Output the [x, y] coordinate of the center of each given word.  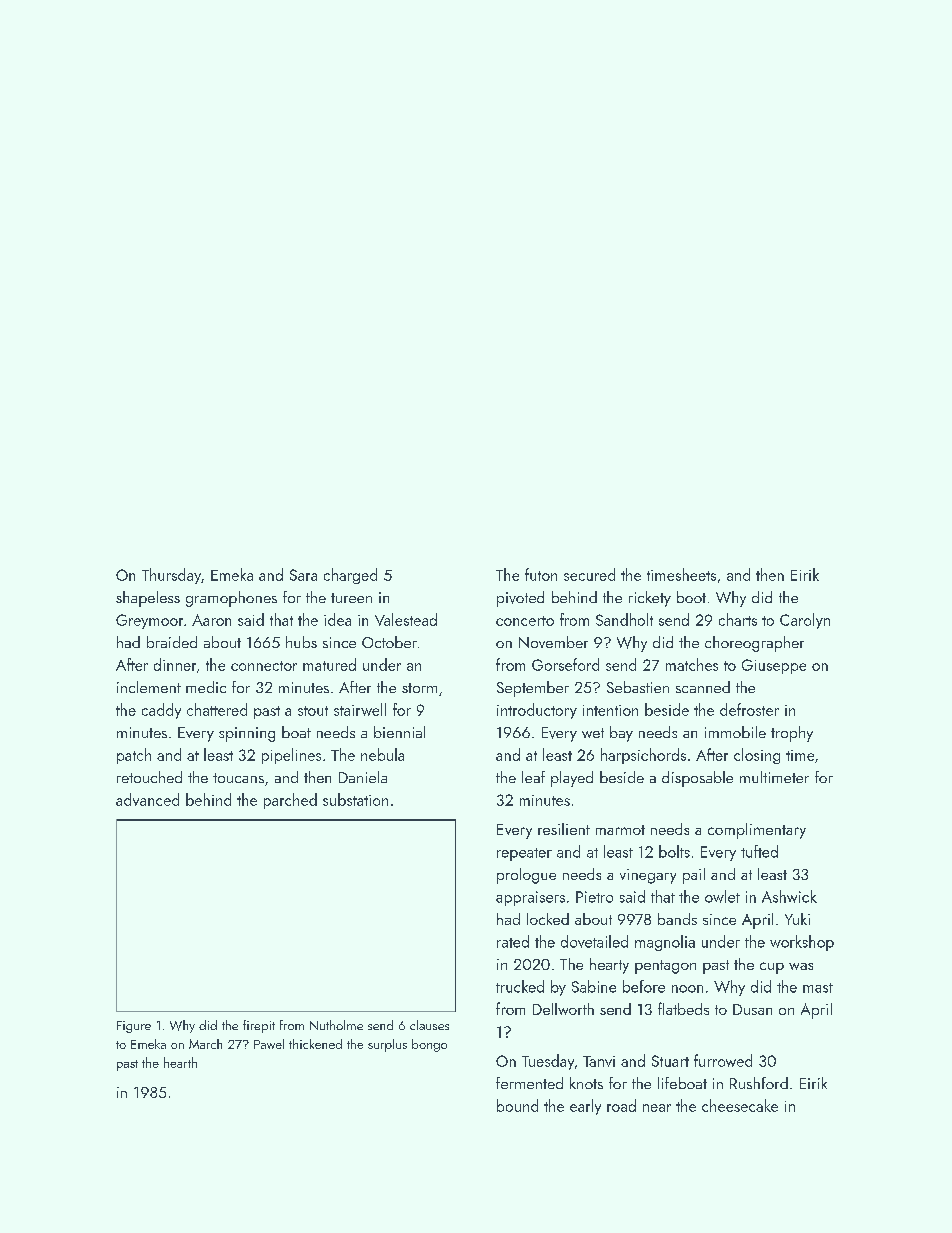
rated [513, 941]
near [657, 1108]
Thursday [171, 576]
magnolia [665, 943]
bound [517, 1105]
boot [691, 597]
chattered [217, 709]
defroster [749, 709]
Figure [134, 1027]
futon [541, 574]
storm [419, 688]
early [585, 1107]
